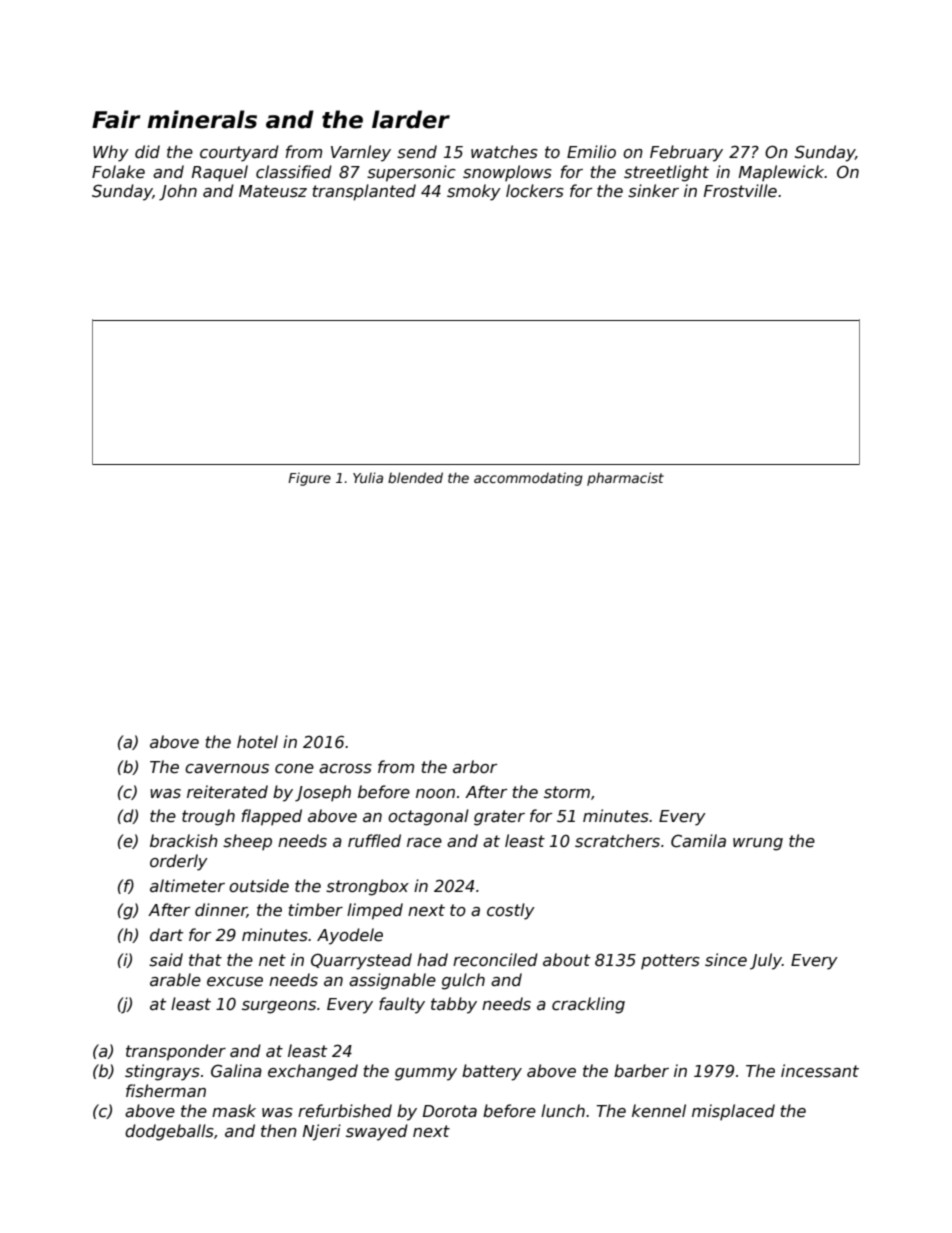  I want to click on misplaced, so click(733, 1112).
